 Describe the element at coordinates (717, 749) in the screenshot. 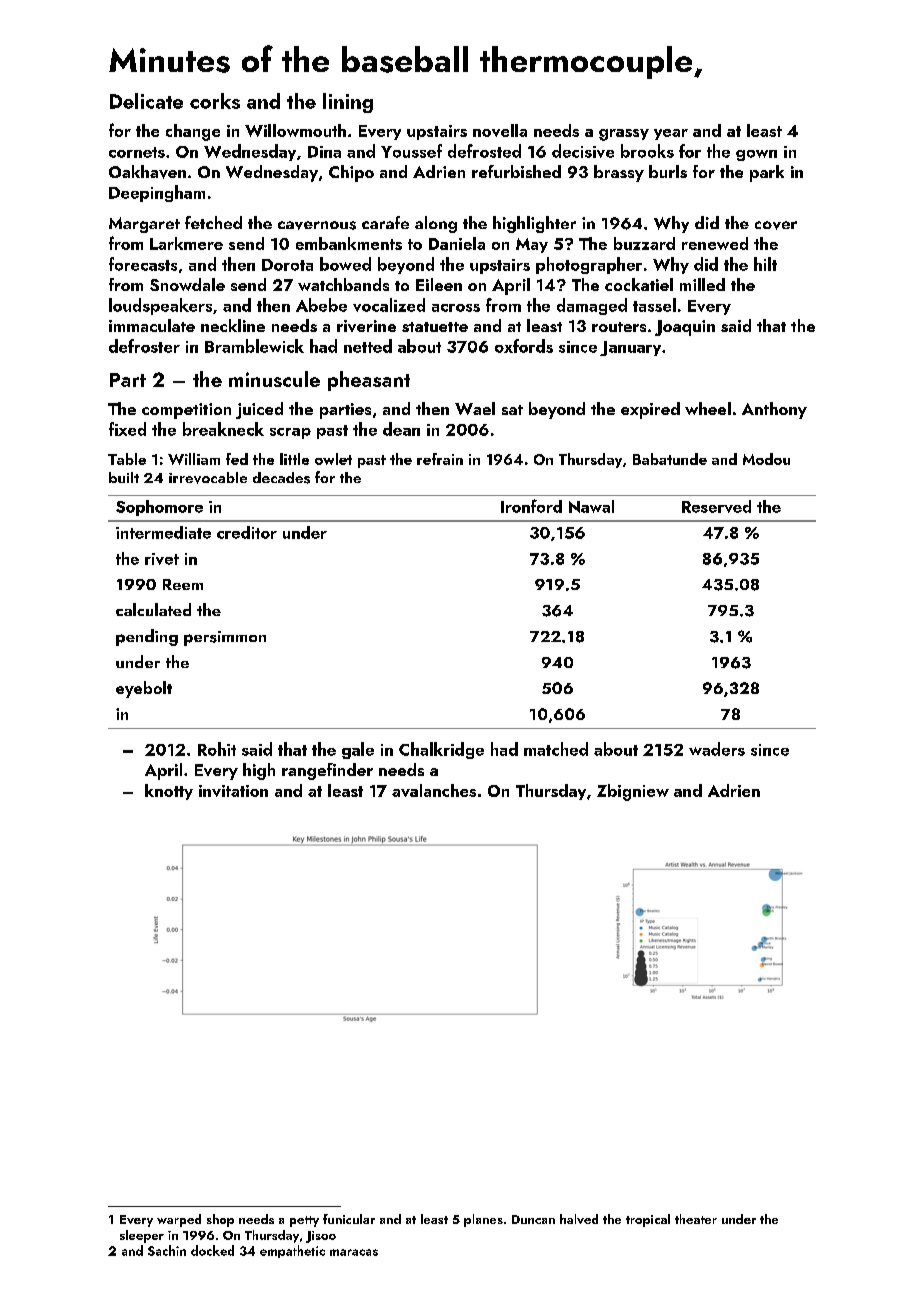

I see `waders` at that location.
